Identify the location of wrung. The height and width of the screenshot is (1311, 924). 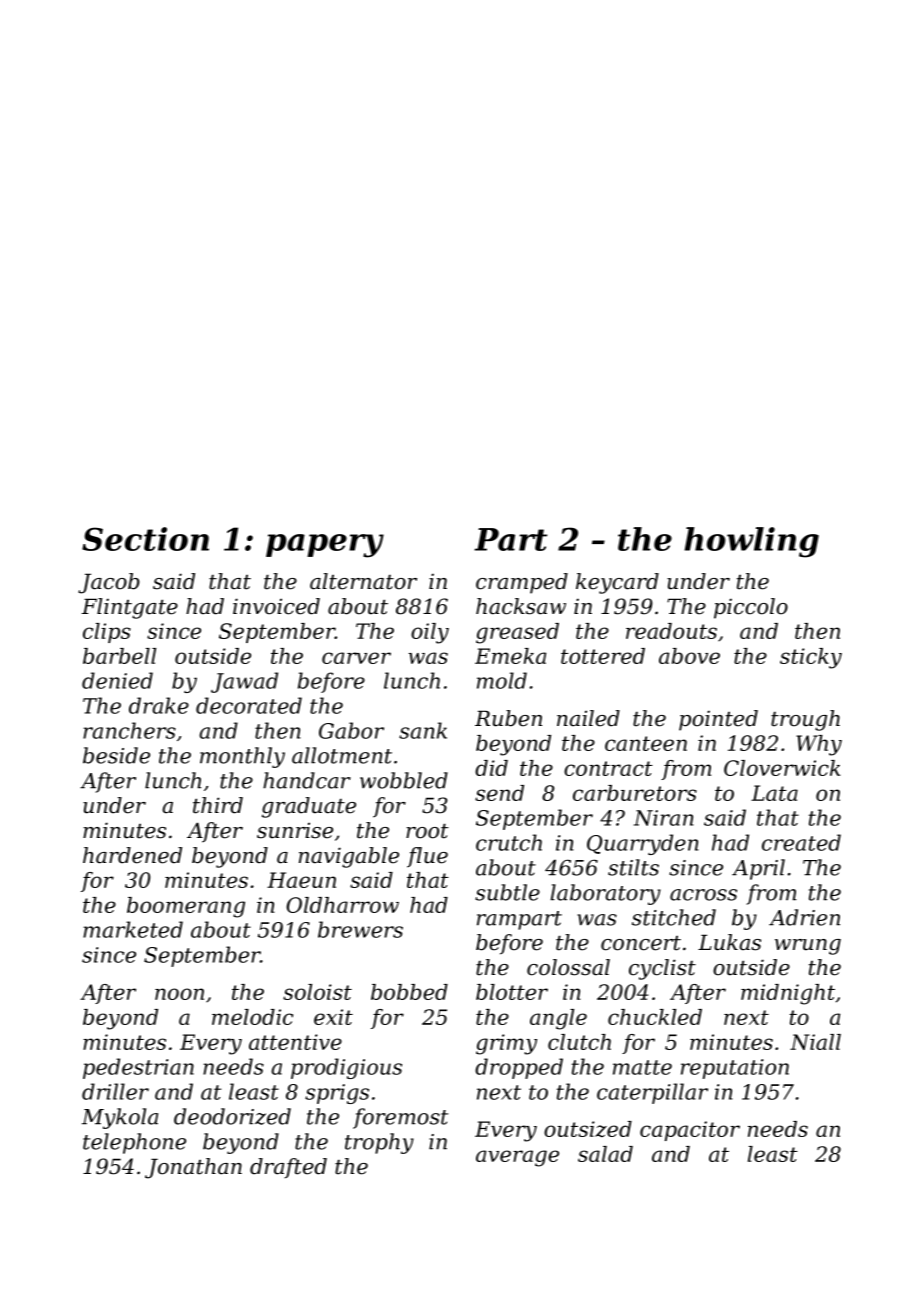
(808, 947).
